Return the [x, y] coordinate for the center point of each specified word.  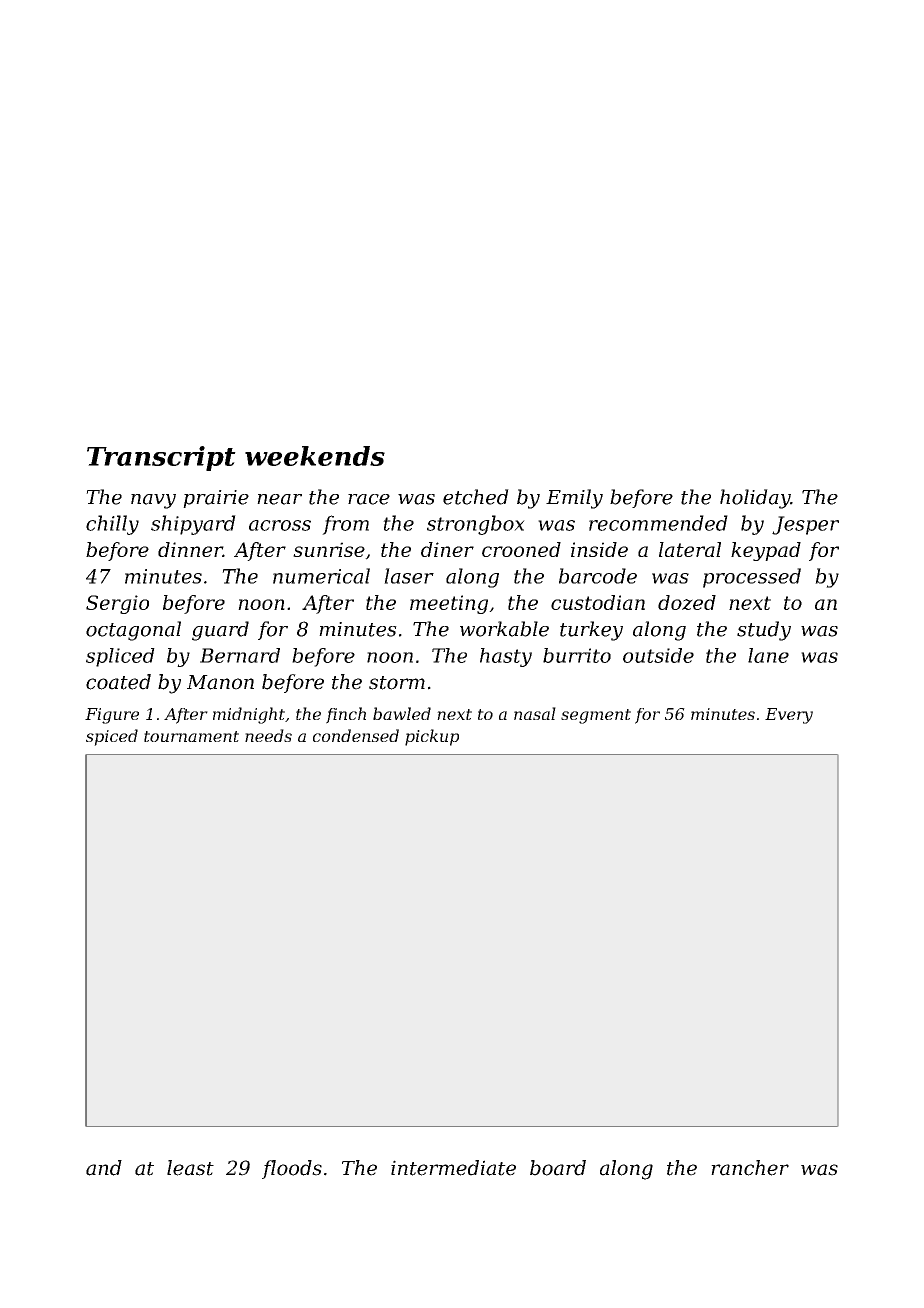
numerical [321, 576]
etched [476, 497]
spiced [112, 737]
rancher [750, 1168]
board [558, 1168]
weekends [315, 456]
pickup [432, 737]
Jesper [805, 525]
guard [220, 631]
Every [789, 716]
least [190, 1168]
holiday [755, 499]
